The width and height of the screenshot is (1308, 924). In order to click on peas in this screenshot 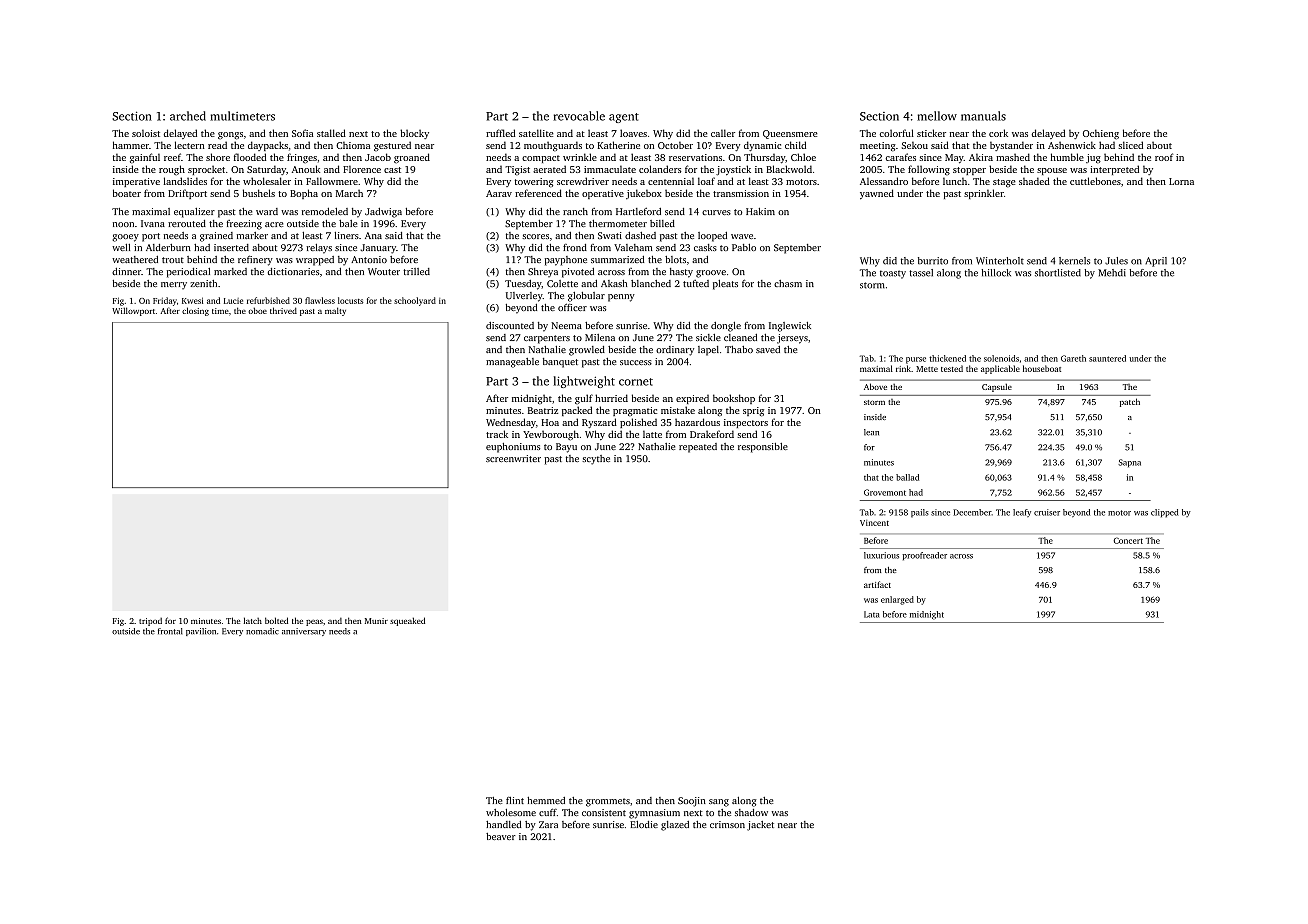, I will do `click(314, 622)`.
